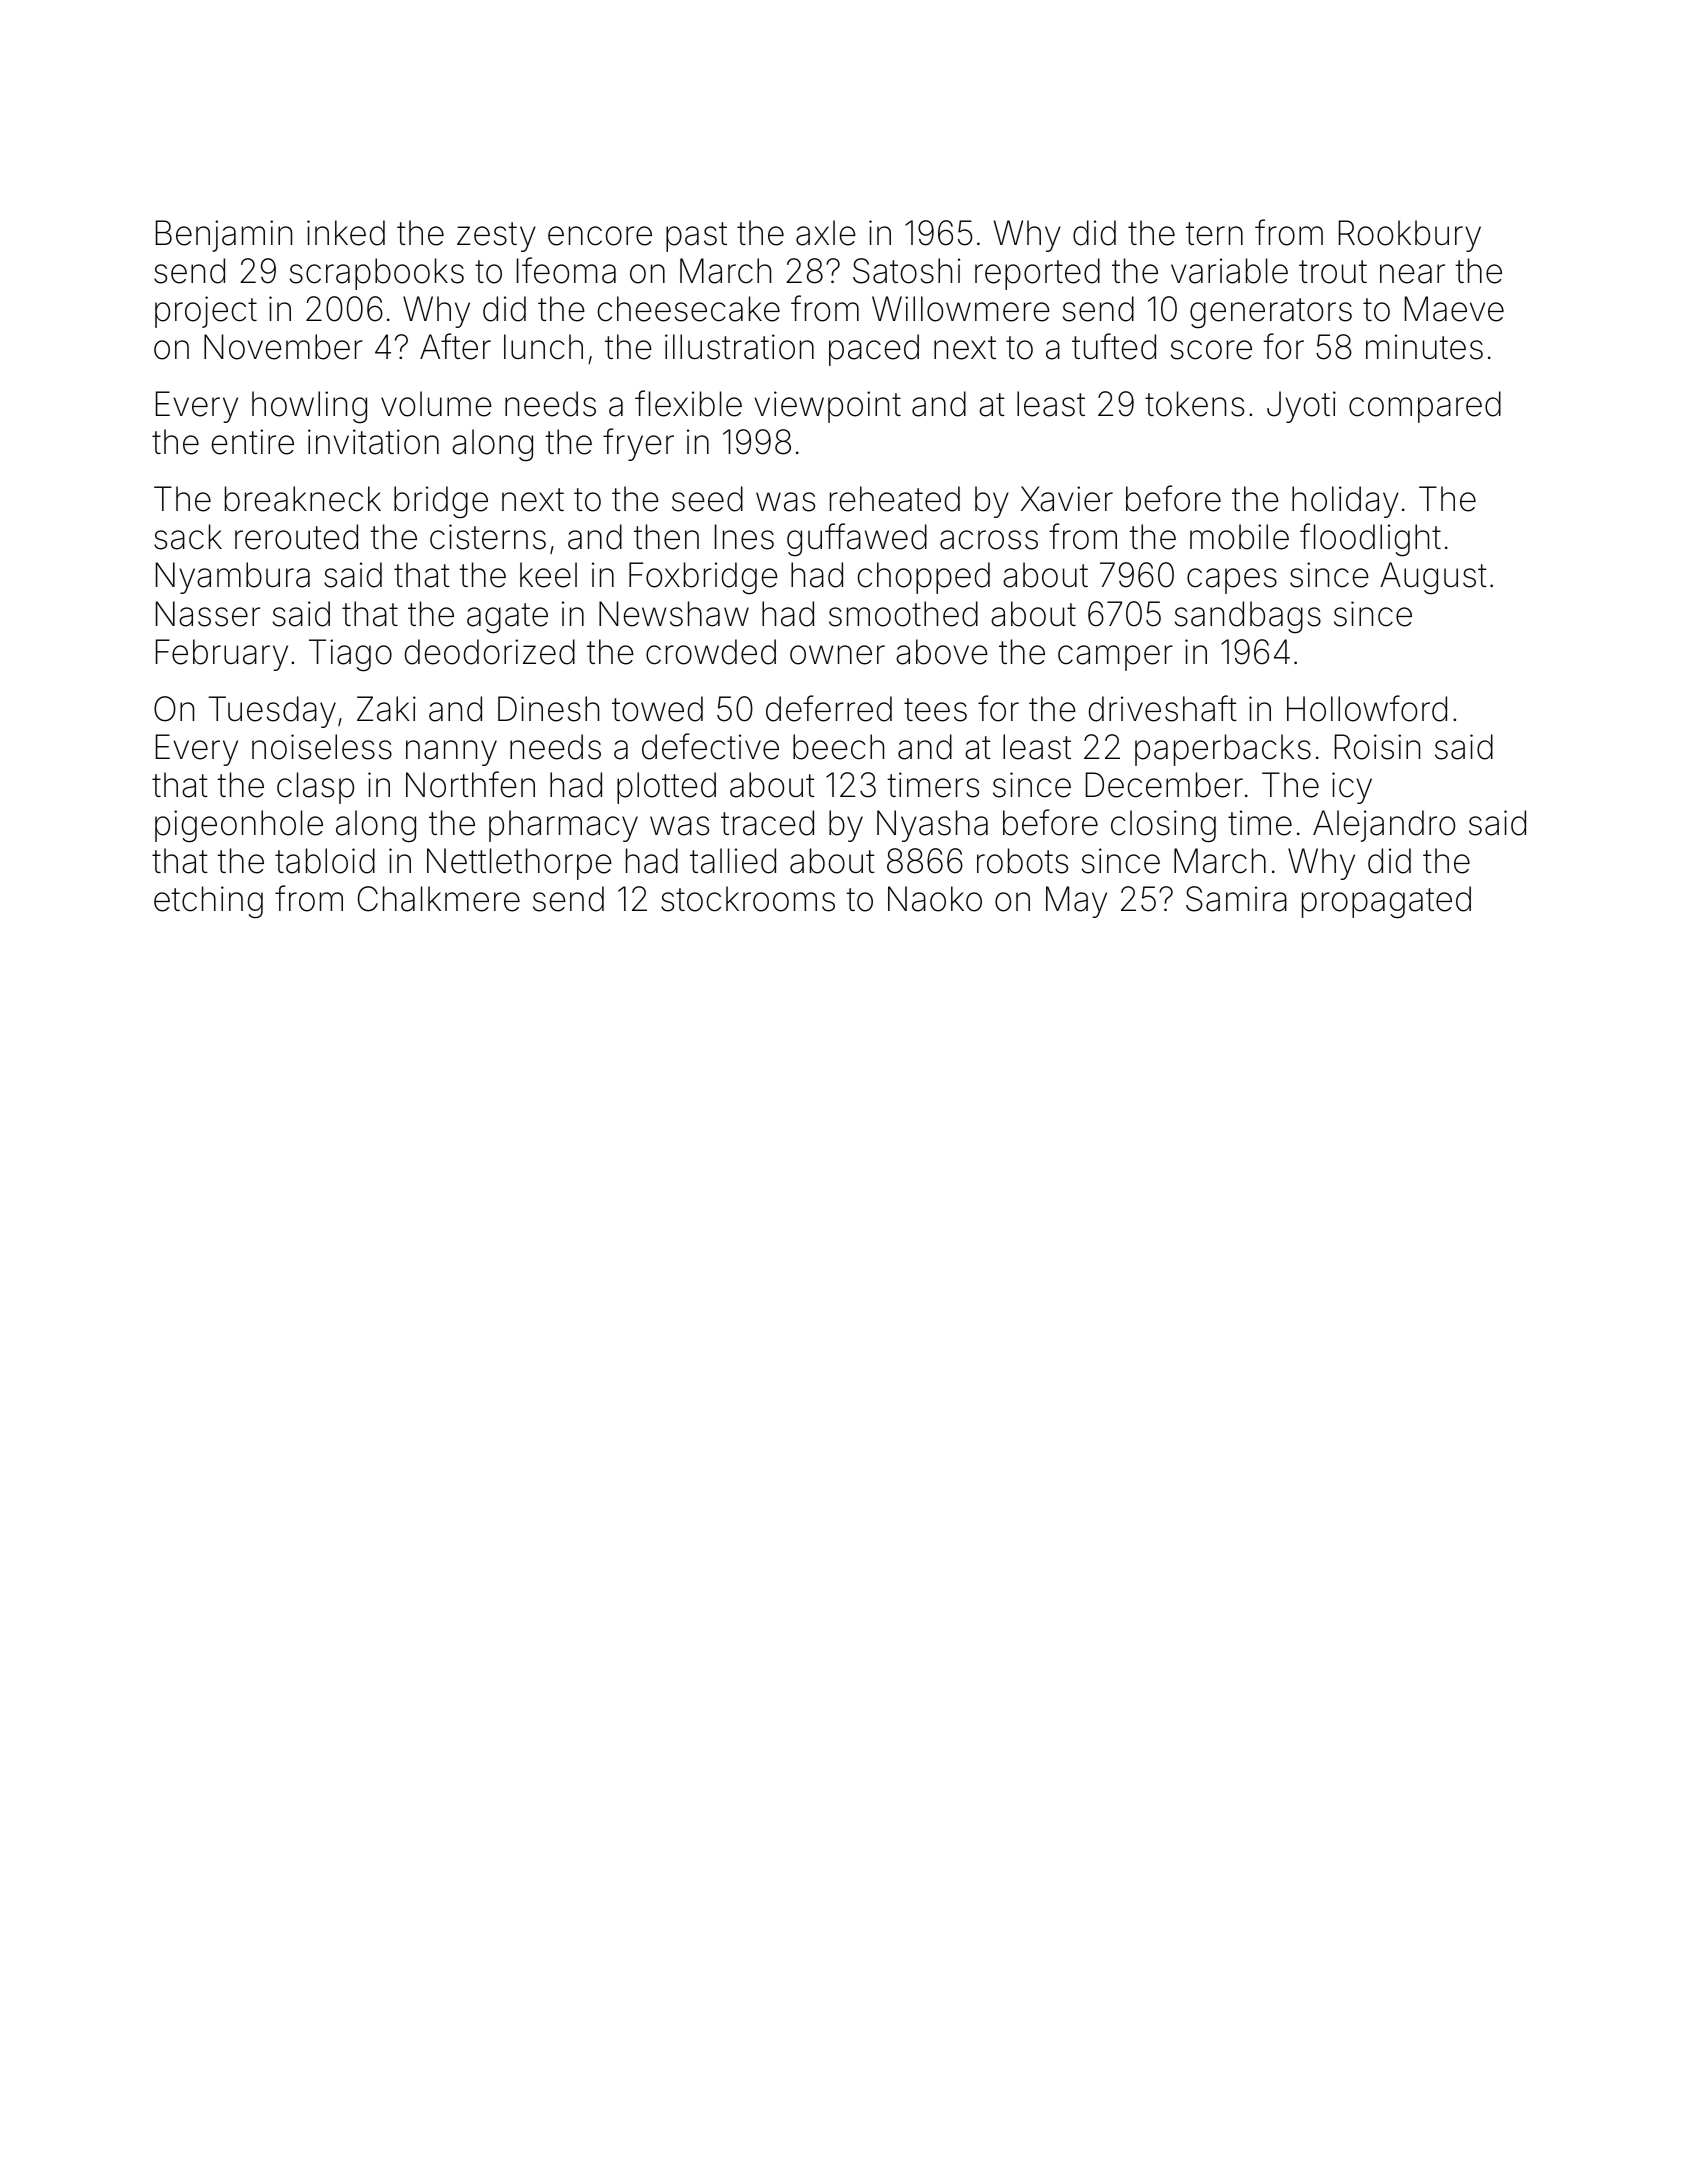 The height and width of the page is (2178, 1683). I want to click on August, so click(1433, 578).
